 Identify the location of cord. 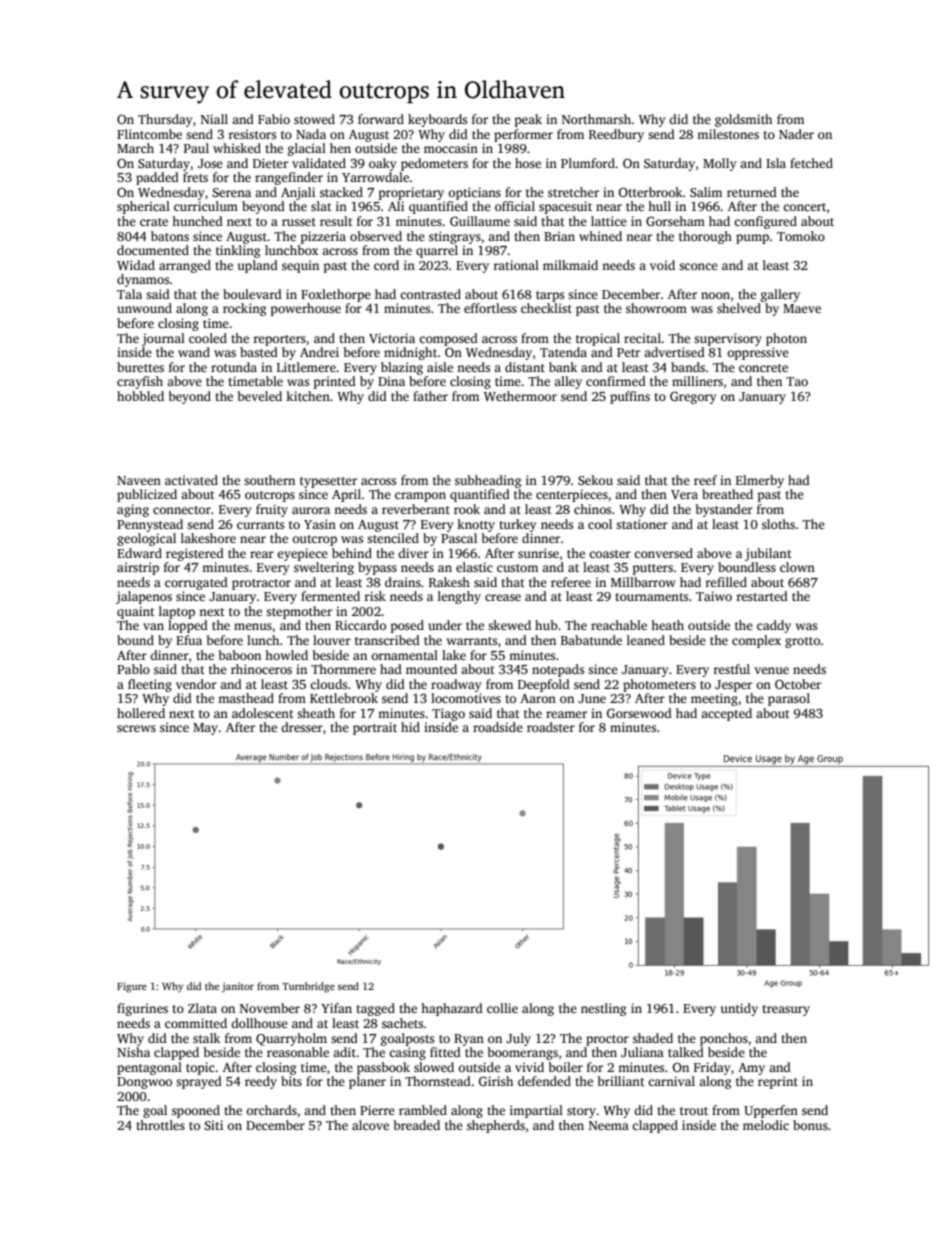
(386, 265).
